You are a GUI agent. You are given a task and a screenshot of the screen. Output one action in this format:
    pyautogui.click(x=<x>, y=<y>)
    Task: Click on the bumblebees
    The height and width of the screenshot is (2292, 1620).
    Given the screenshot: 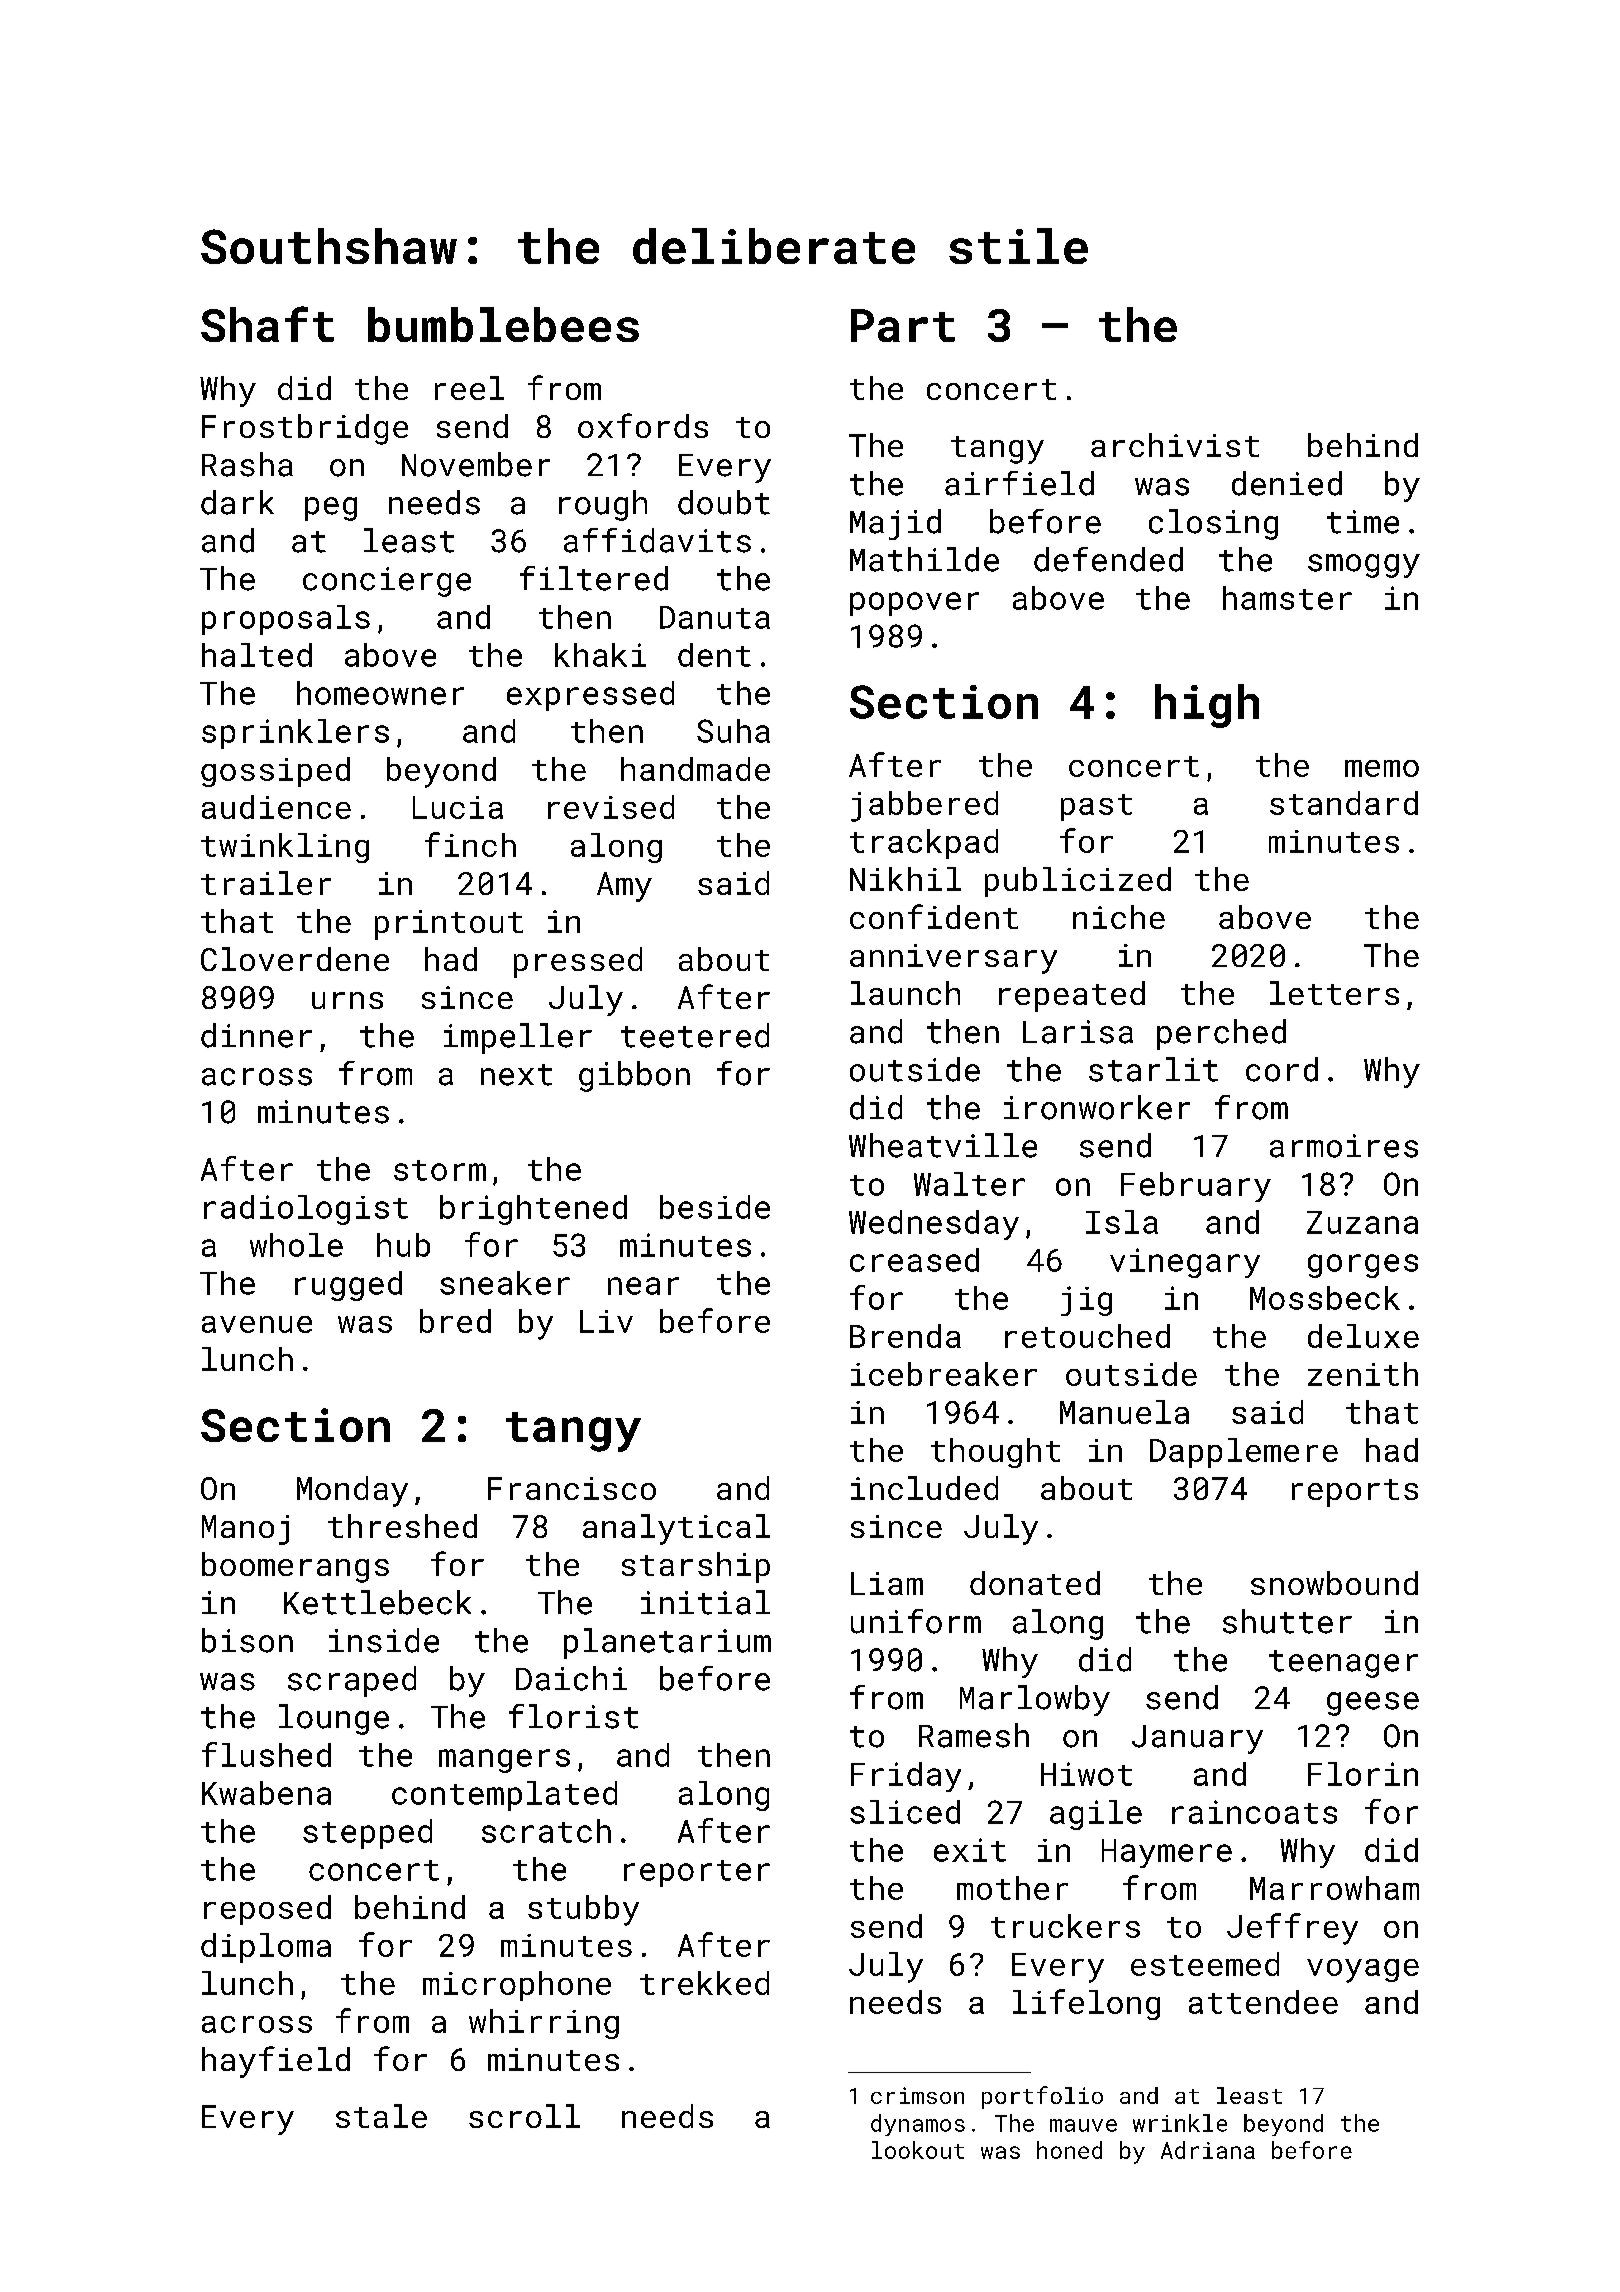 What is the action you would take?
    pyautogui.click(x=503, y=324)
